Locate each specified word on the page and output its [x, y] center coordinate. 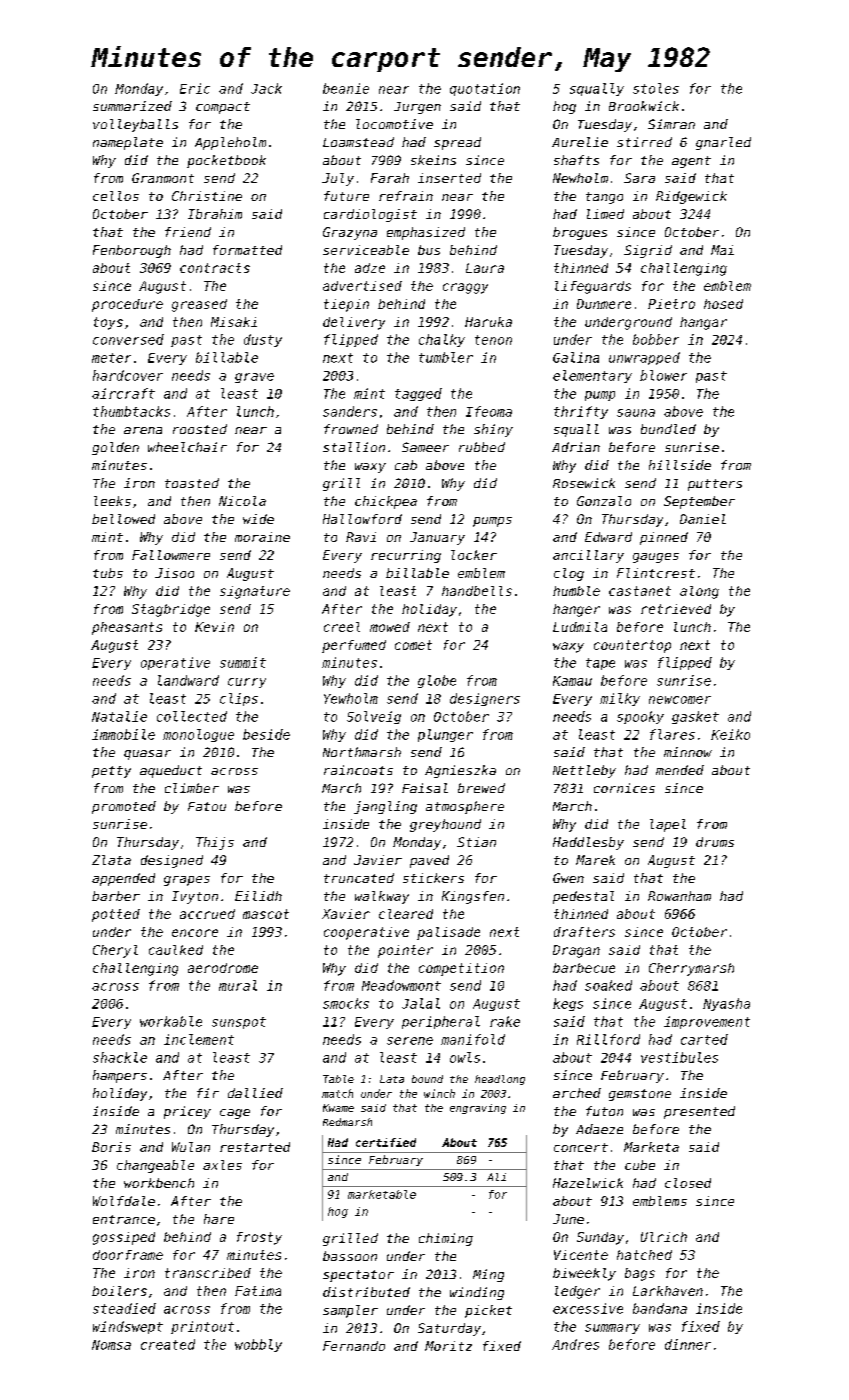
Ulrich [664, 1237]
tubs [108, 573]
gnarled [723, 143]
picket [488, 1311]
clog [569, 574]
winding [477, 1293]
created [168, 1344]
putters [715, 485]
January [437, 538]
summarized [132, 106]
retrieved [676, 609]
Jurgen [417, 108]
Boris [111, 1147]
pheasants [127, 628]
